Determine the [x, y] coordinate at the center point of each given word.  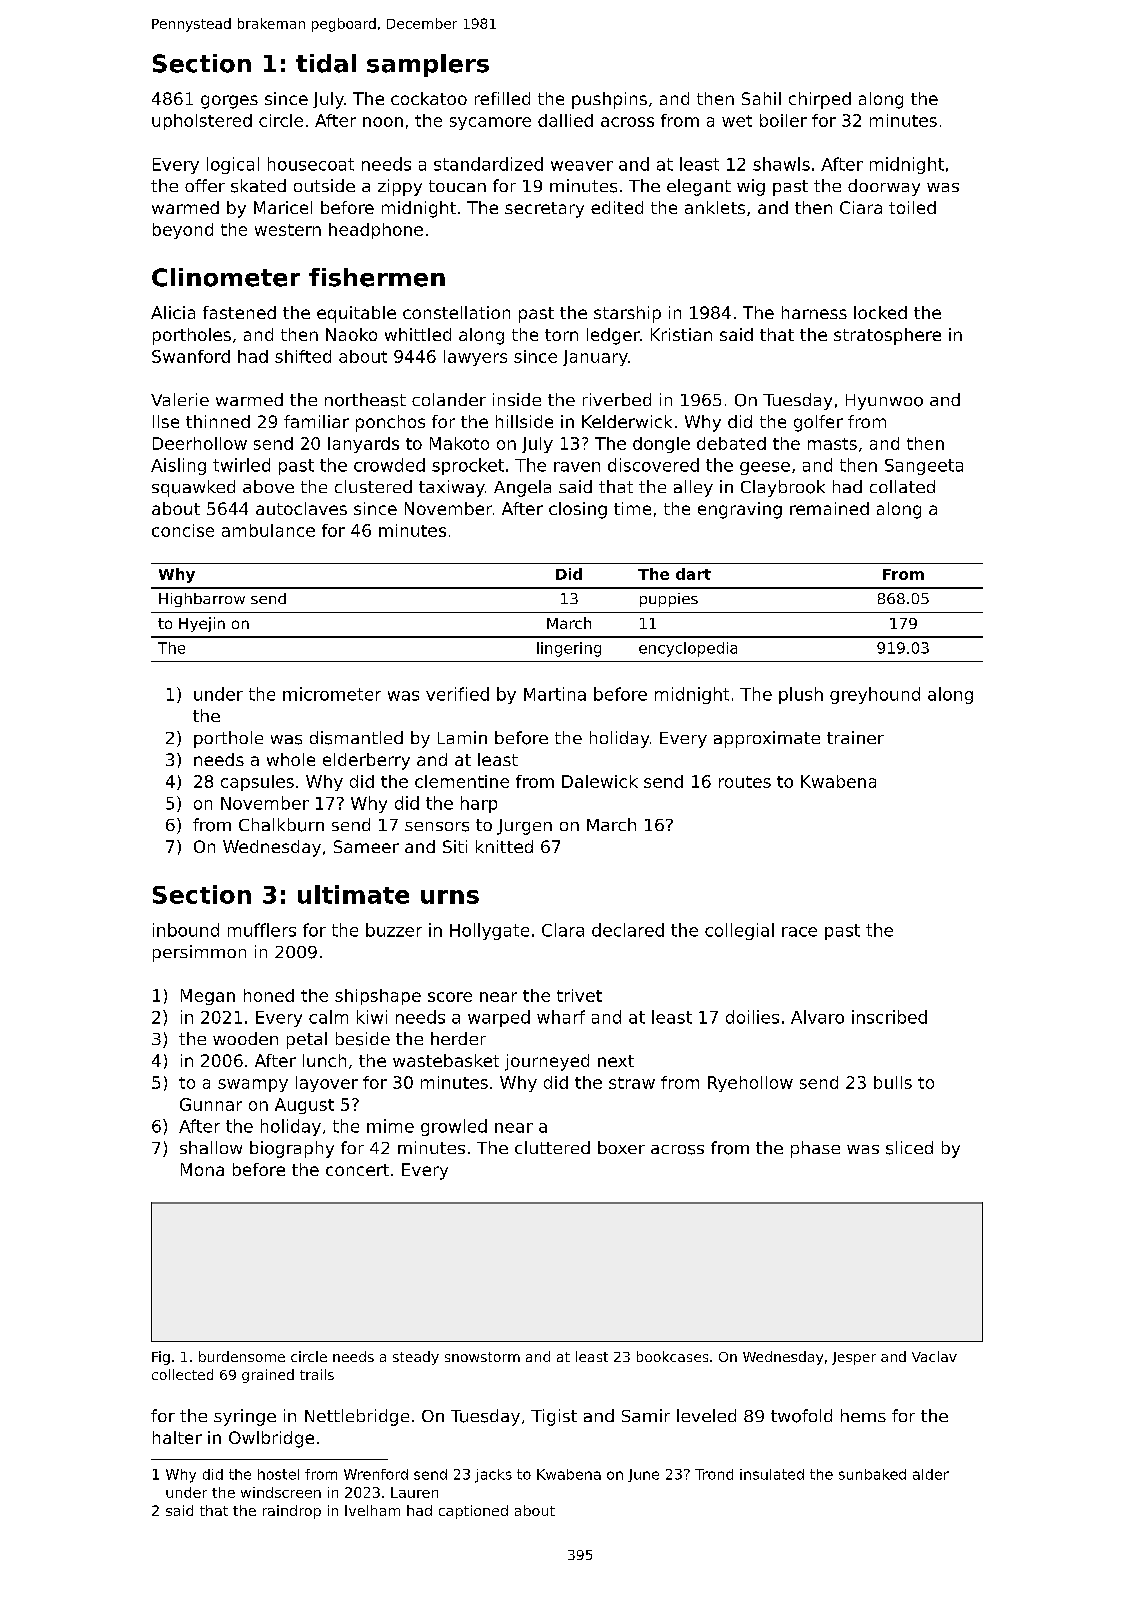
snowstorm [482, 1357]
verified [457, 694]
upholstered [202, 122]
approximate [767, 739]
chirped [820, 100]
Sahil [761, 98]
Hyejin [202, 624]
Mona [202, 1169]
